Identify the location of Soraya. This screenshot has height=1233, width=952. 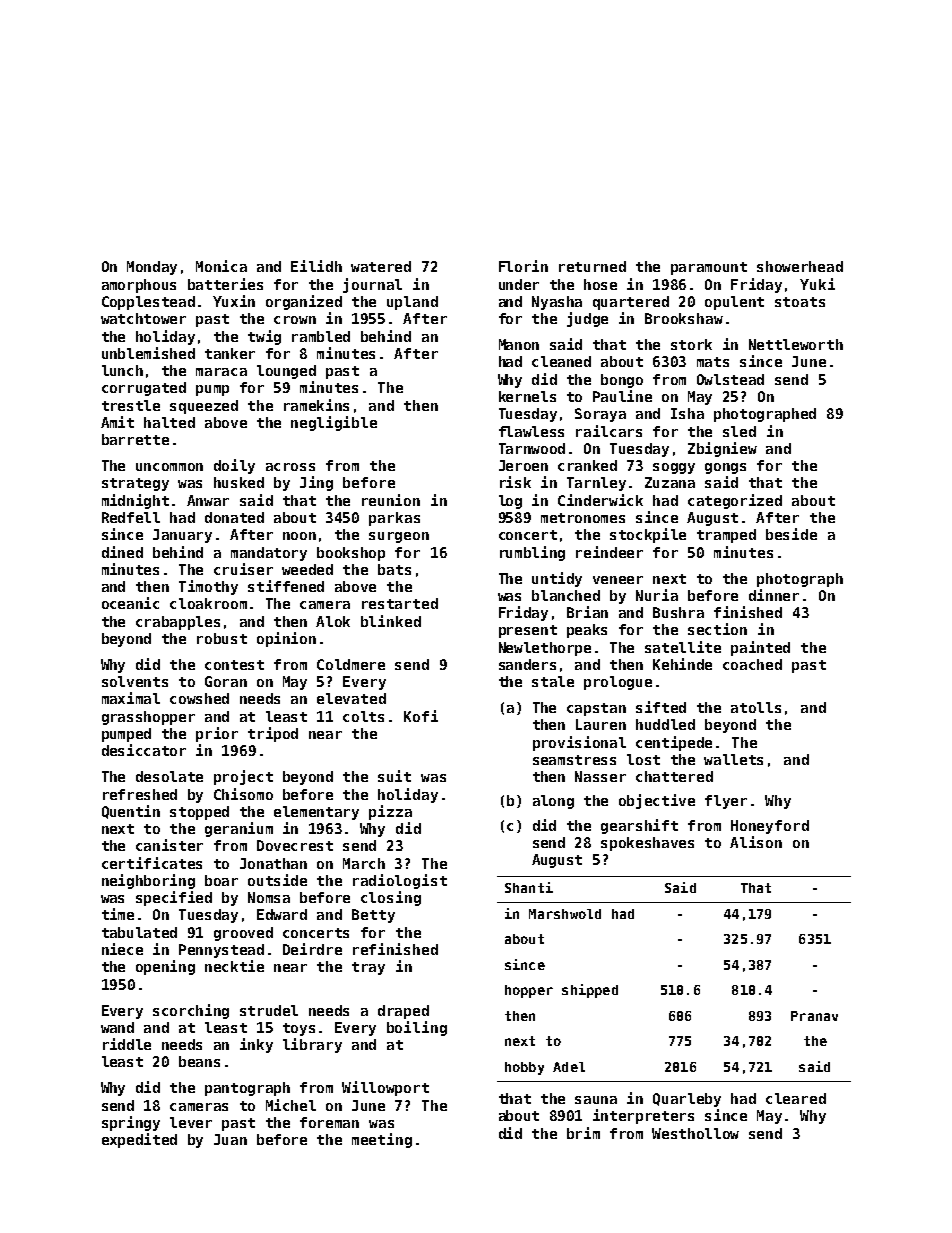
(600, 415).
